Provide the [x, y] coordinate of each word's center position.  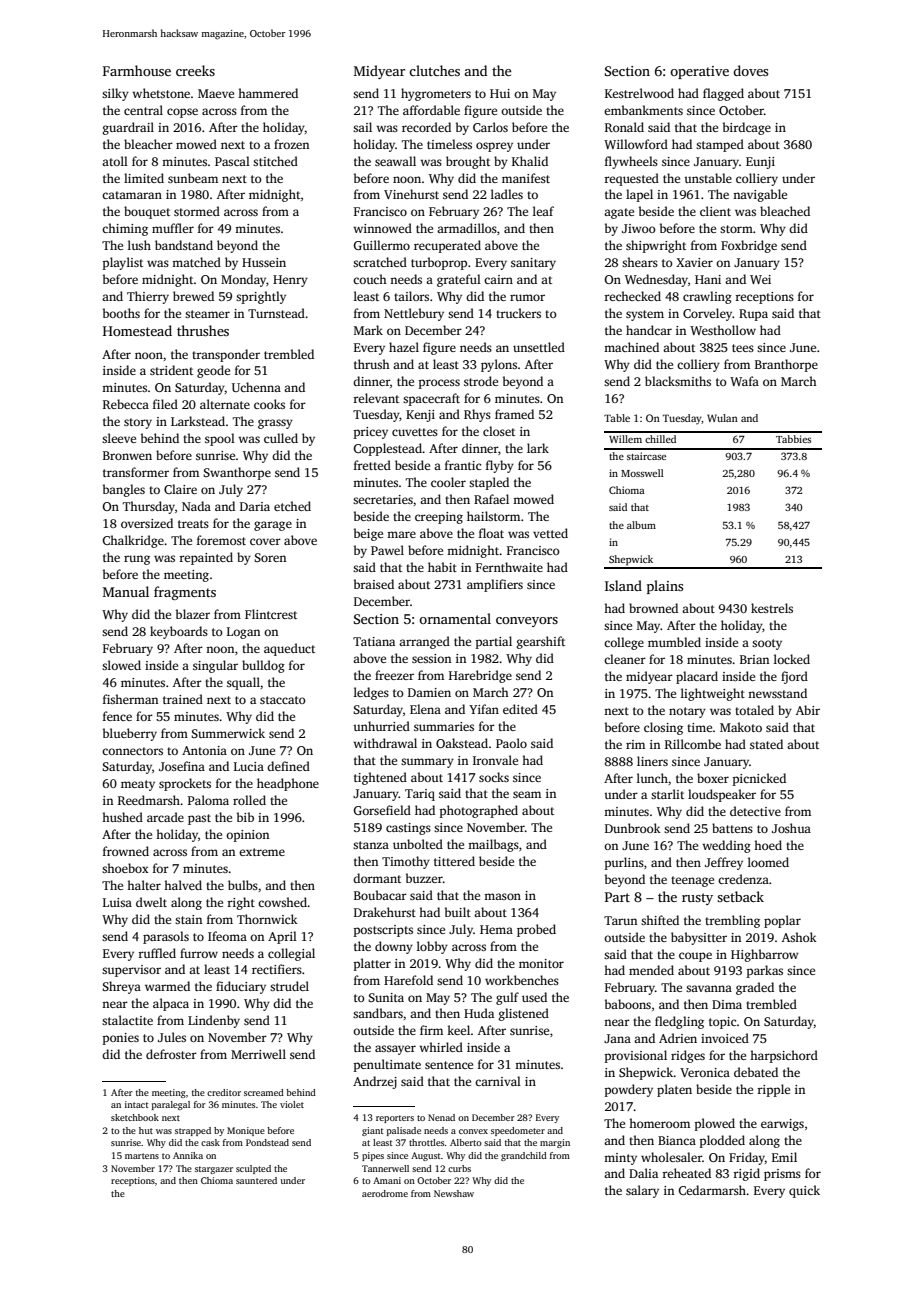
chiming [125, 229]
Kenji [420, 416]
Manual [126, 591]
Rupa [753, 315]
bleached [785, 211]
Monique [246, 1131]
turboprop [439, 263]
